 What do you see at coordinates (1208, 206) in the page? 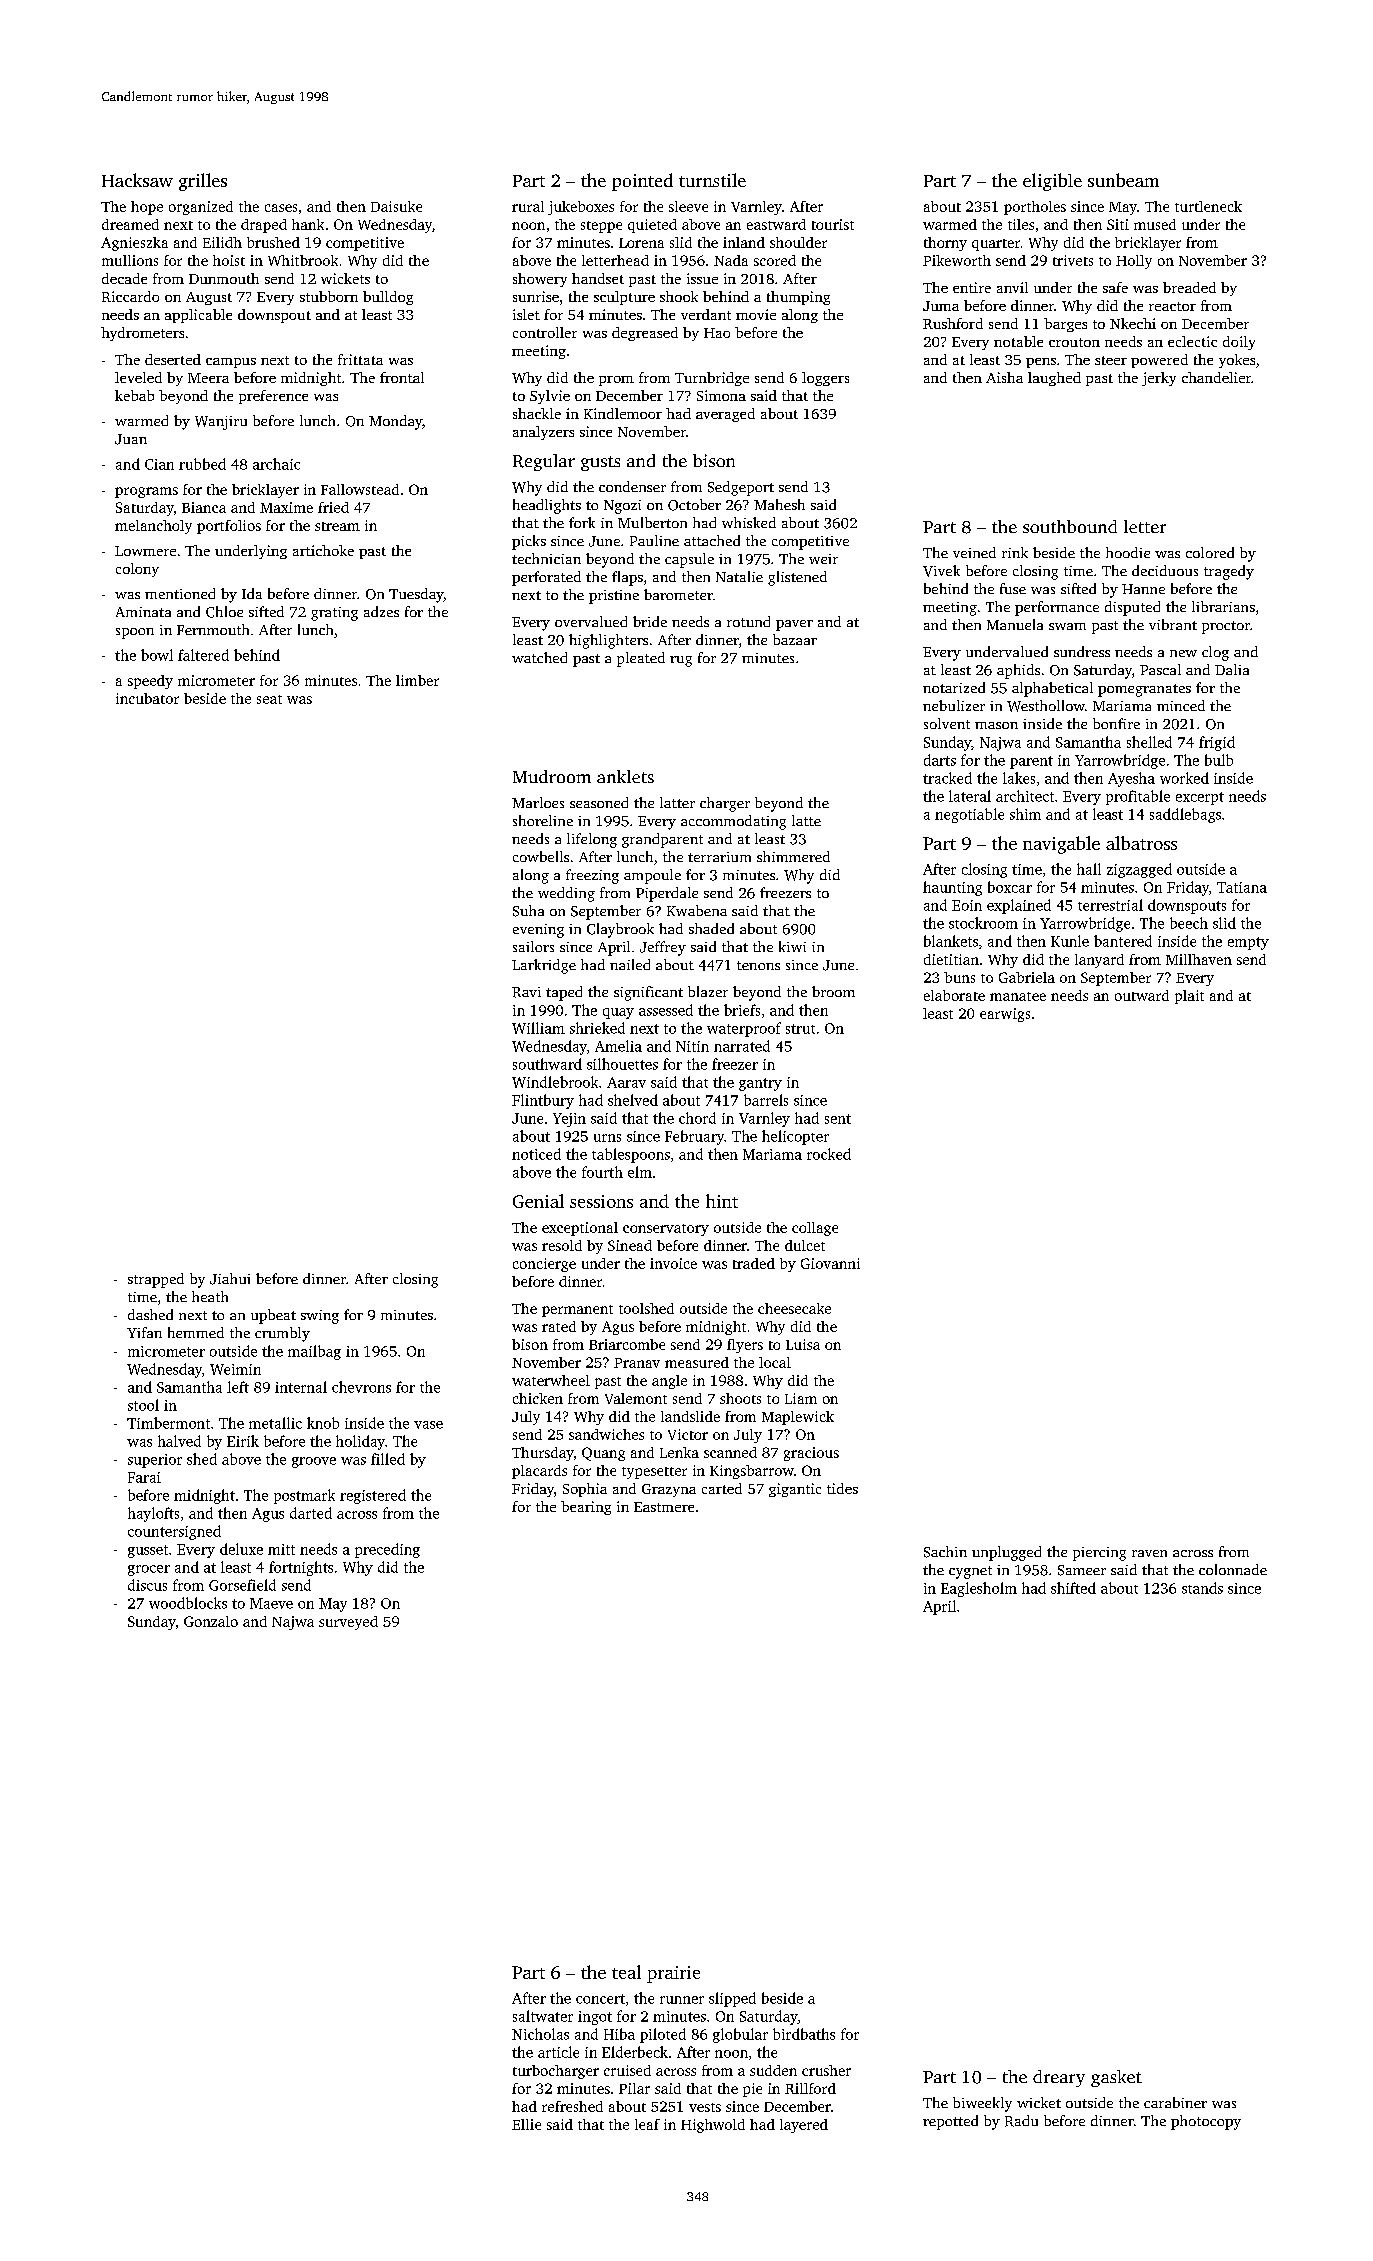
I see `turtleneck` at bounding box center [1208, 206].
